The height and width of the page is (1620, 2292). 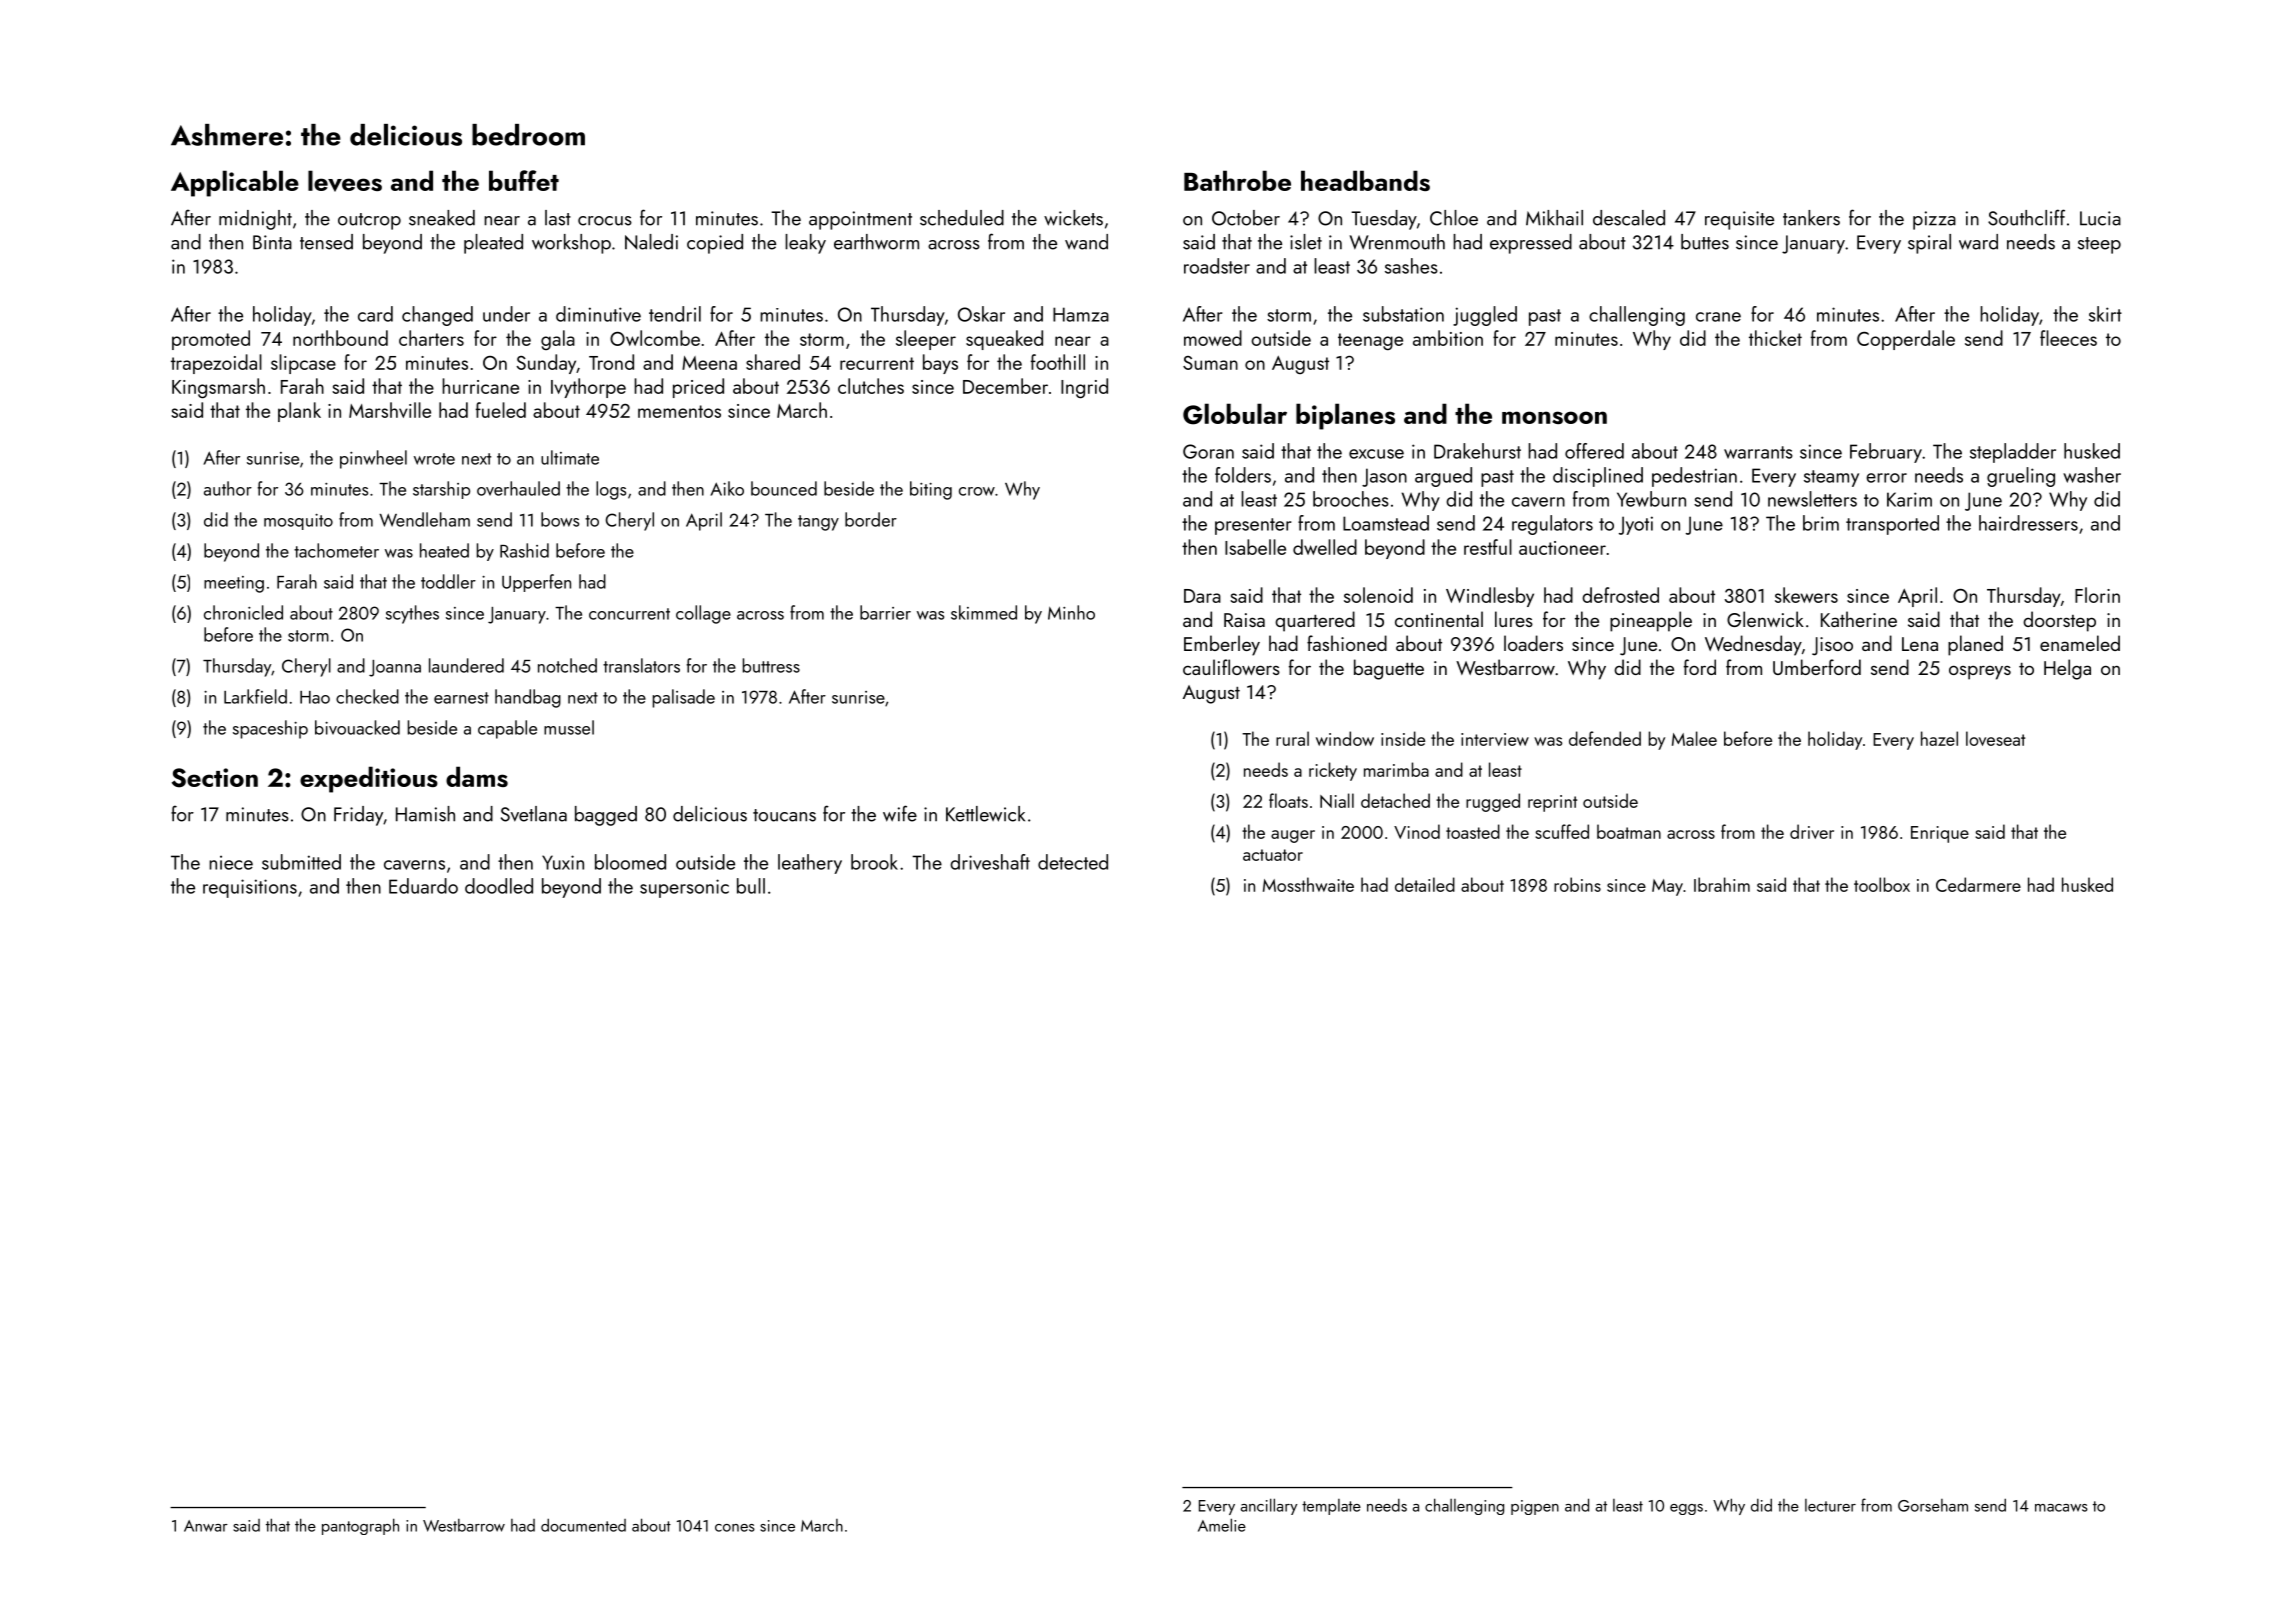 I want to click on card, so click(x=375, y=314).
